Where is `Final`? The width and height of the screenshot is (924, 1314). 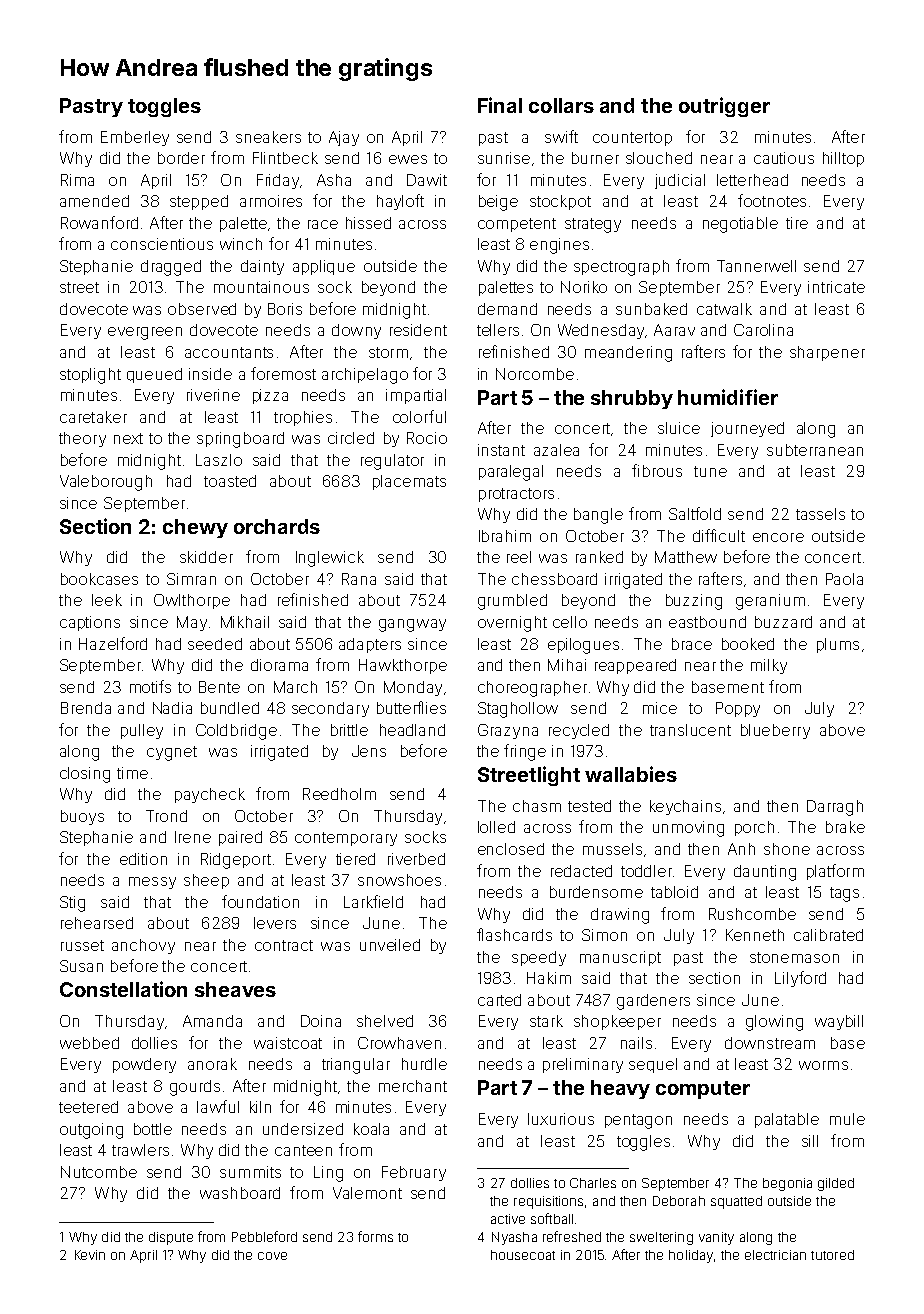
Final is located at coordinates (500, 105).
